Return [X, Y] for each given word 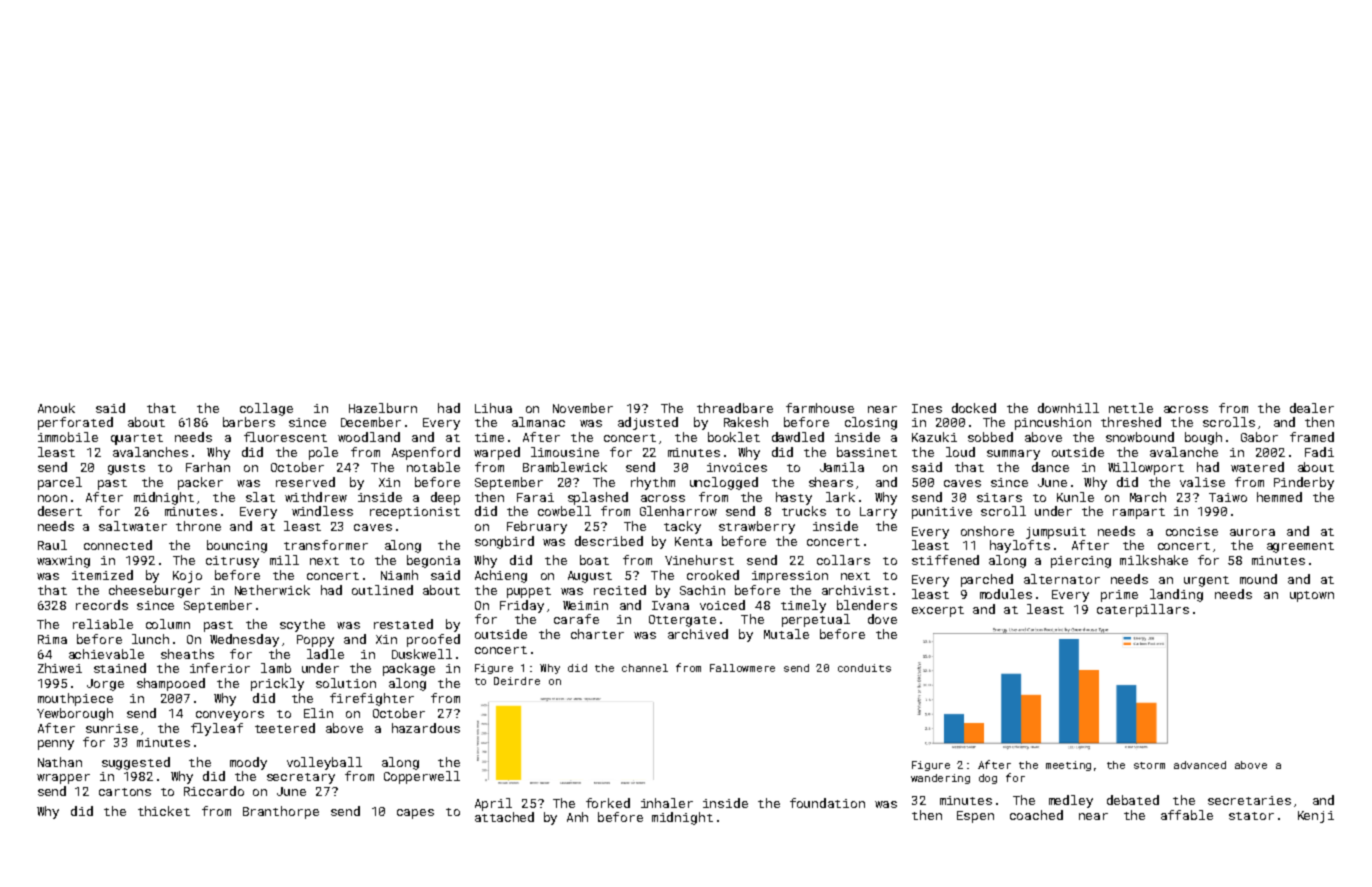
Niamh [399, 575]
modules [1006, 594]
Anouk [56, 408]
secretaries [1249, 800]
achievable [106, 654]
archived [698, 634]
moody [248, 763]
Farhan [208, 467]
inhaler [667, 803]
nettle [1131, 408]
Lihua [493, 408]
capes [415, 814]
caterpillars [1143, 610]
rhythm [653, 483]
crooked [713, 575]
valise [1202, 482]
